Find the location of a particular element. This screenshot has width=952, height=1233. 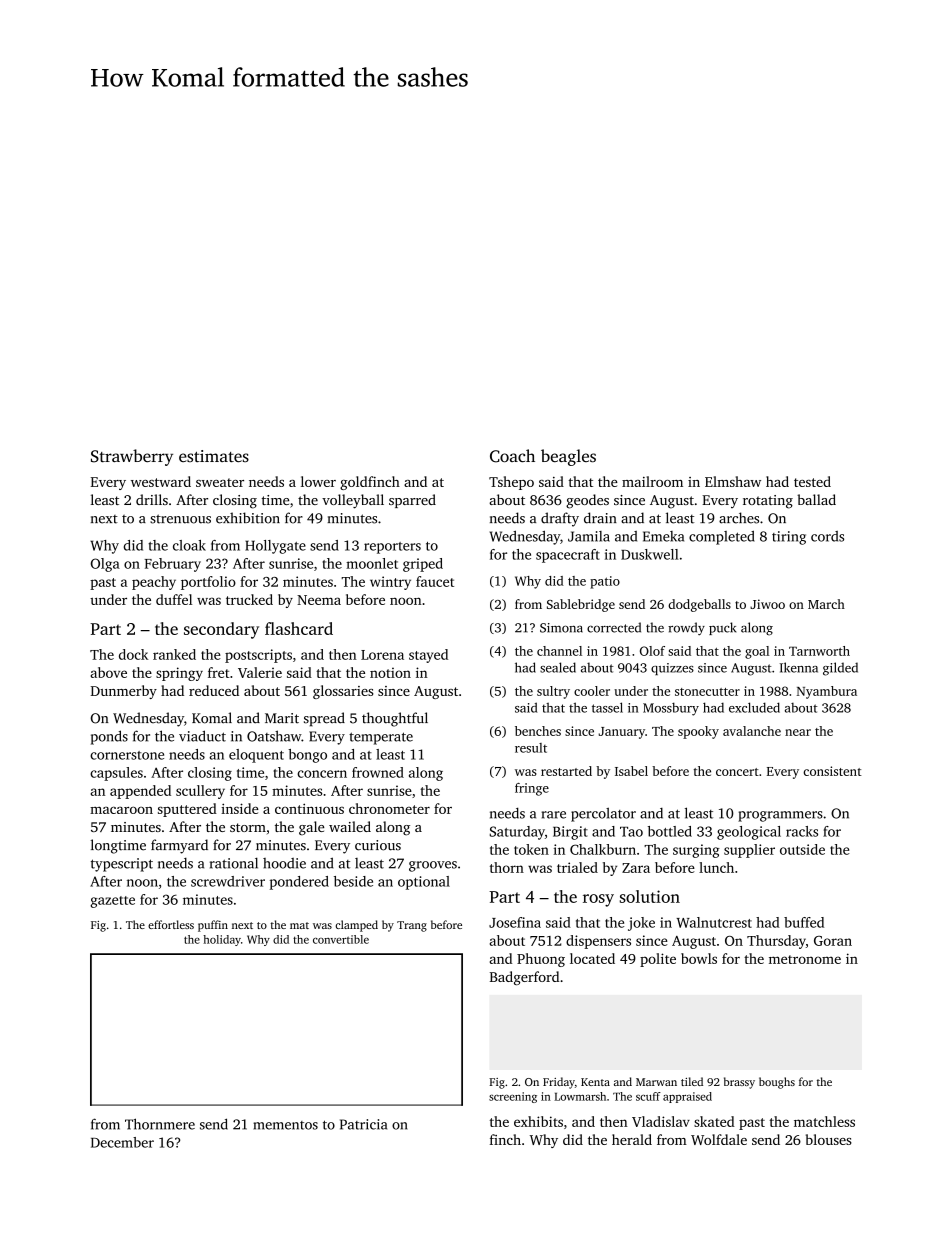

reporters is located at coordinates (392, 548).
